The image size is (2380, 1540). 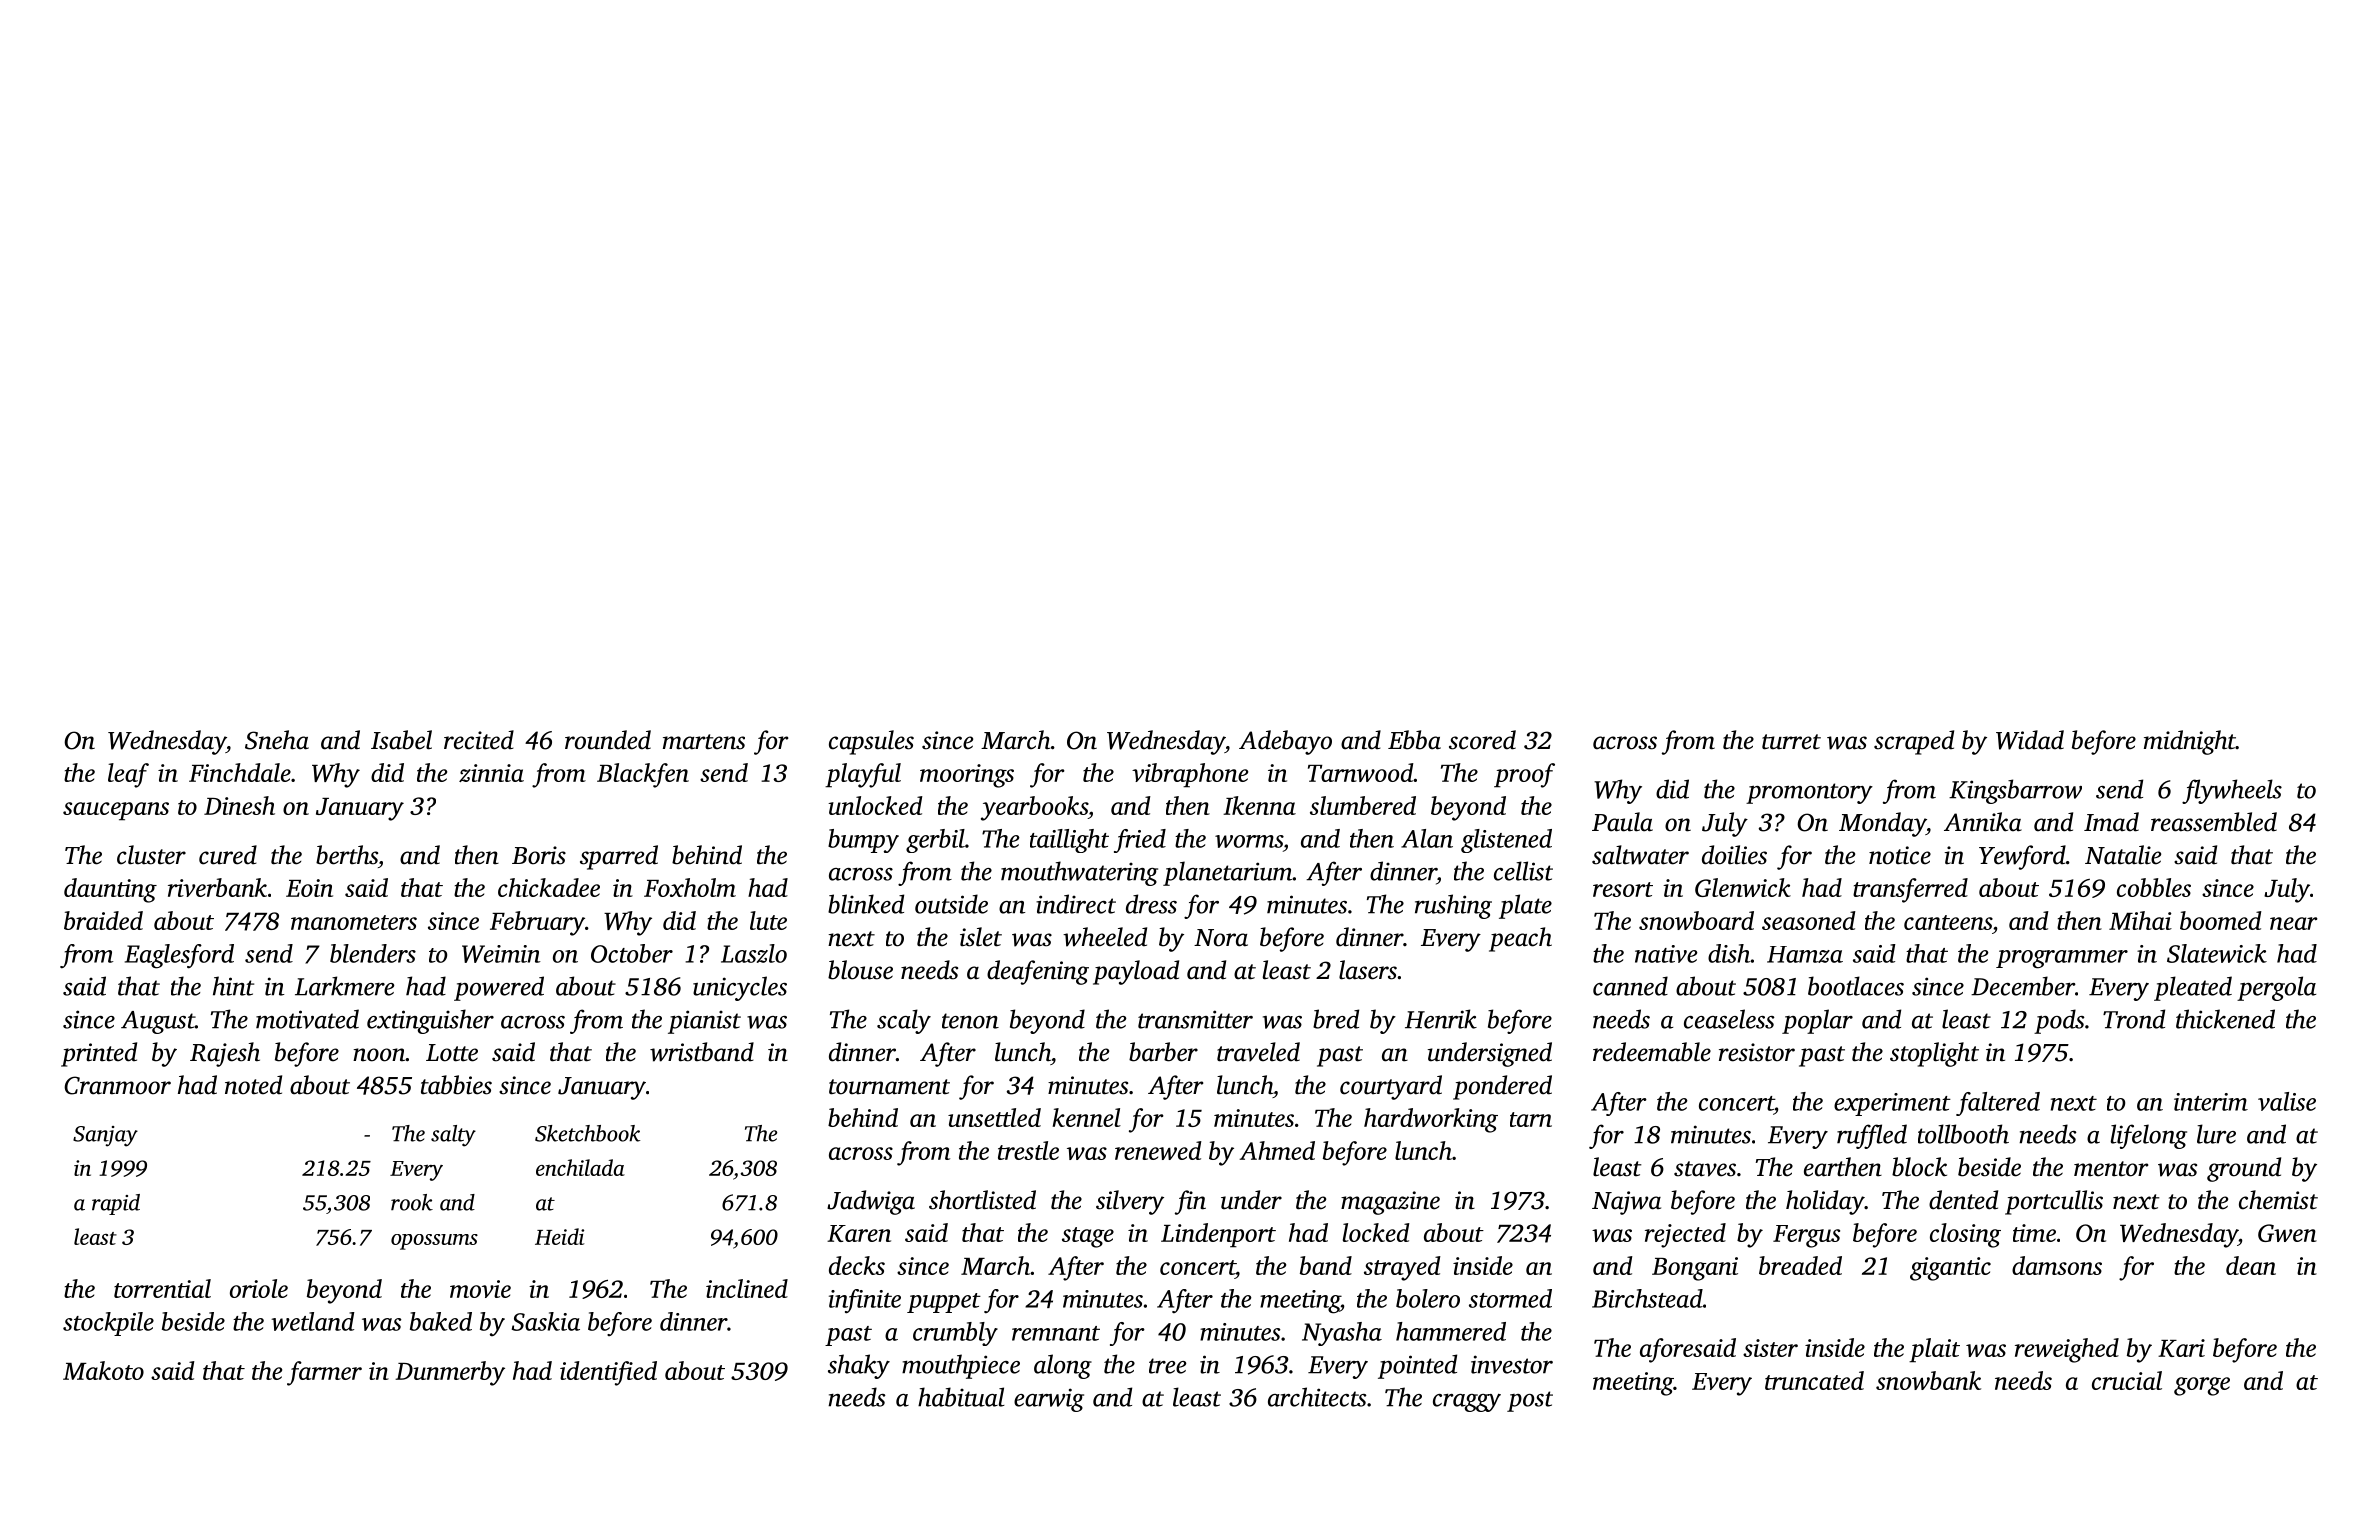 I want to click on opossums, so click(x=434, y=1242).
